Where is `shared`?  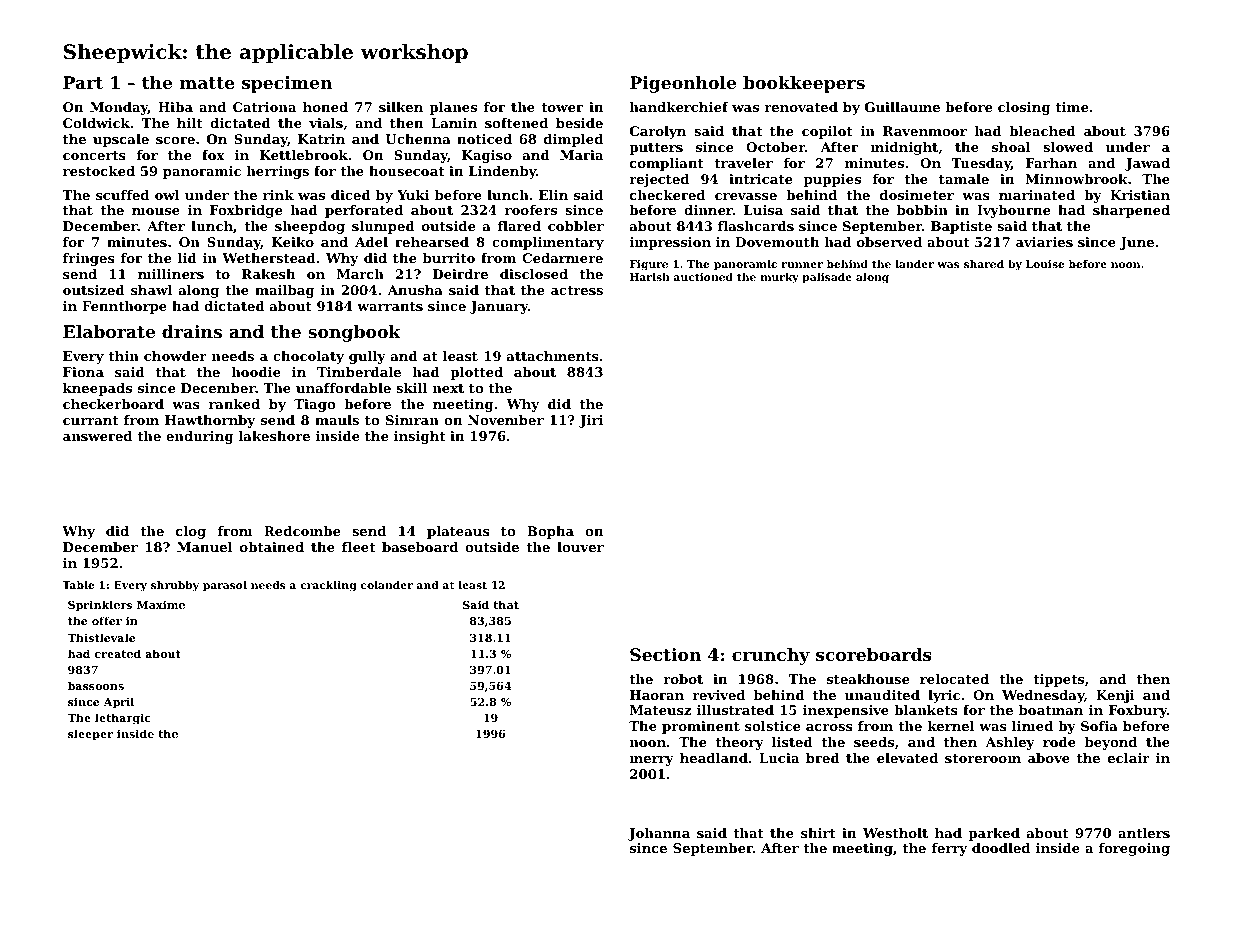
shared is located at coordinates (984, 264).
